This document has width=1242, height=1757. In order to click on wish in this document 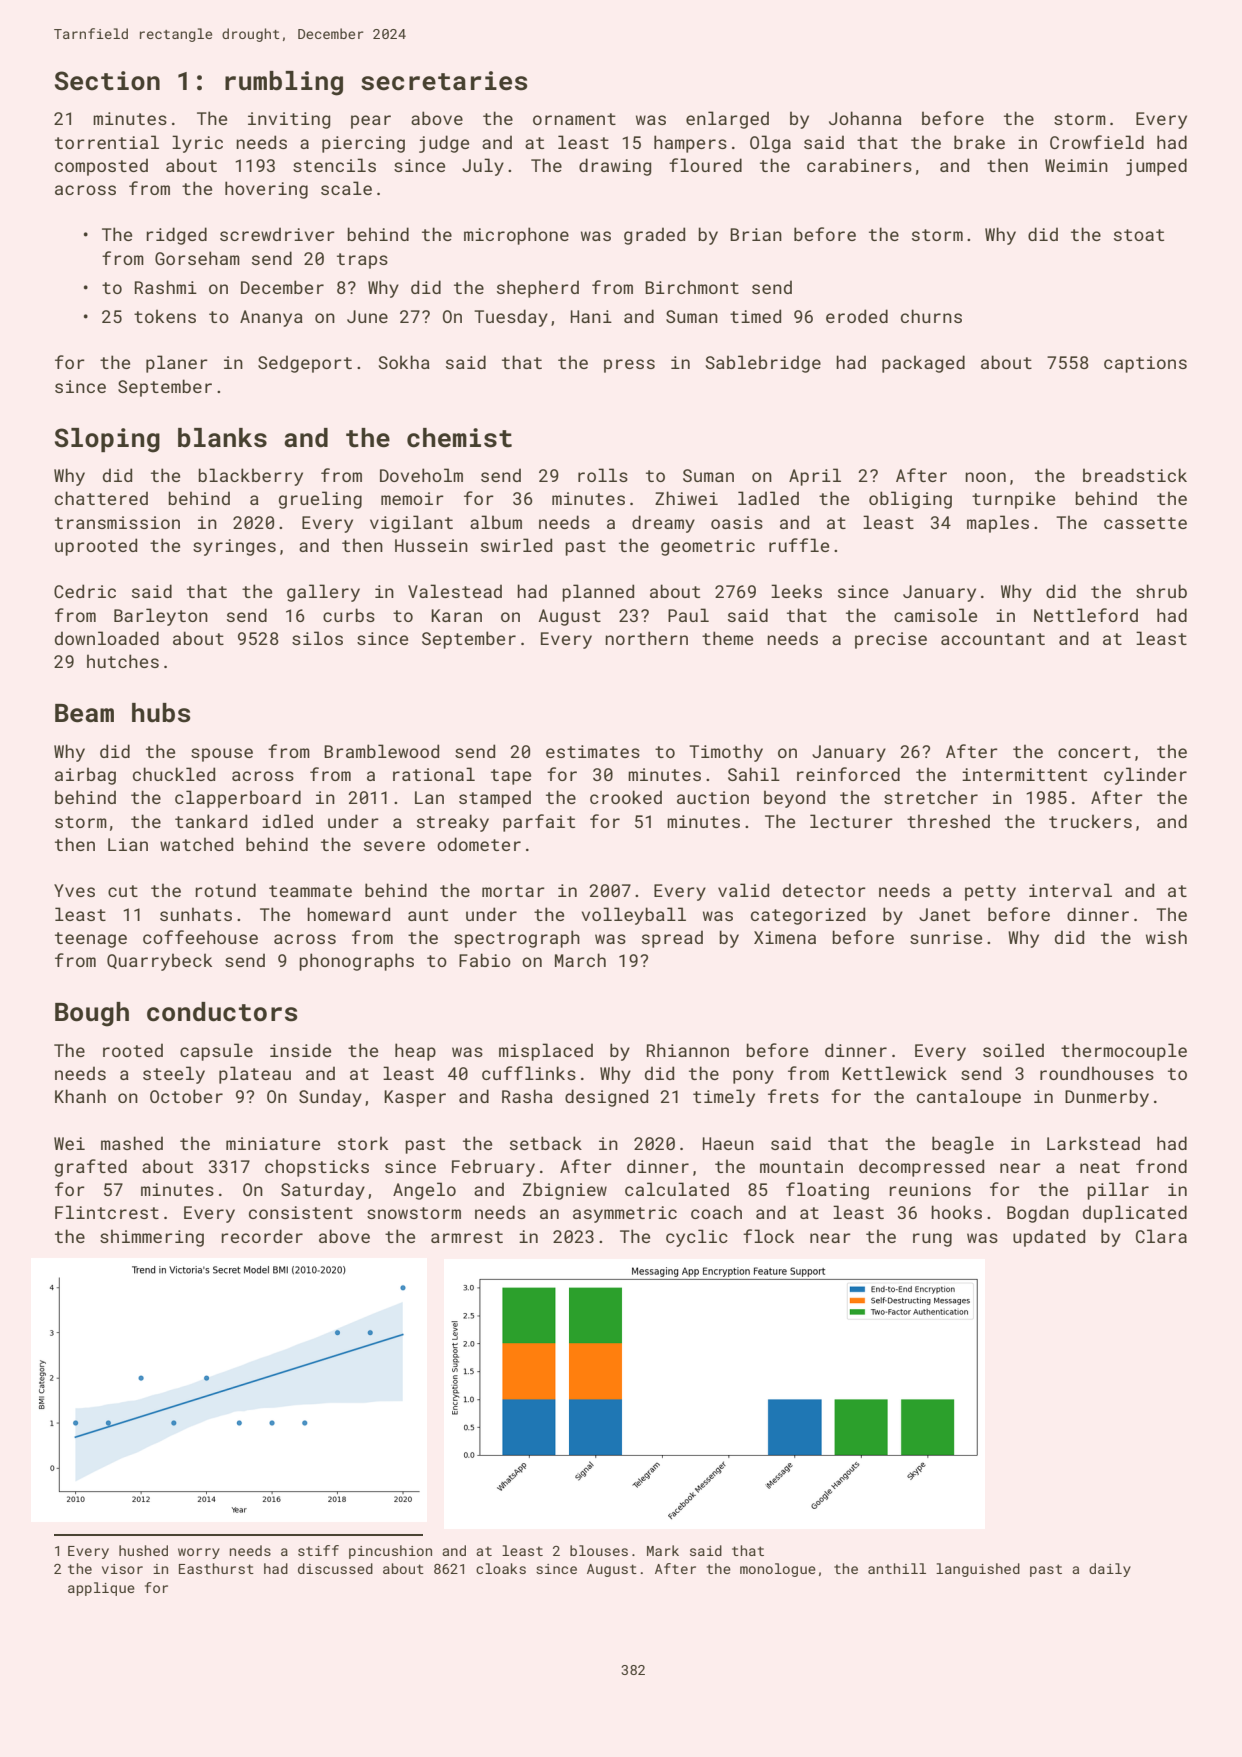, I will do `click(1166, 937)`.
